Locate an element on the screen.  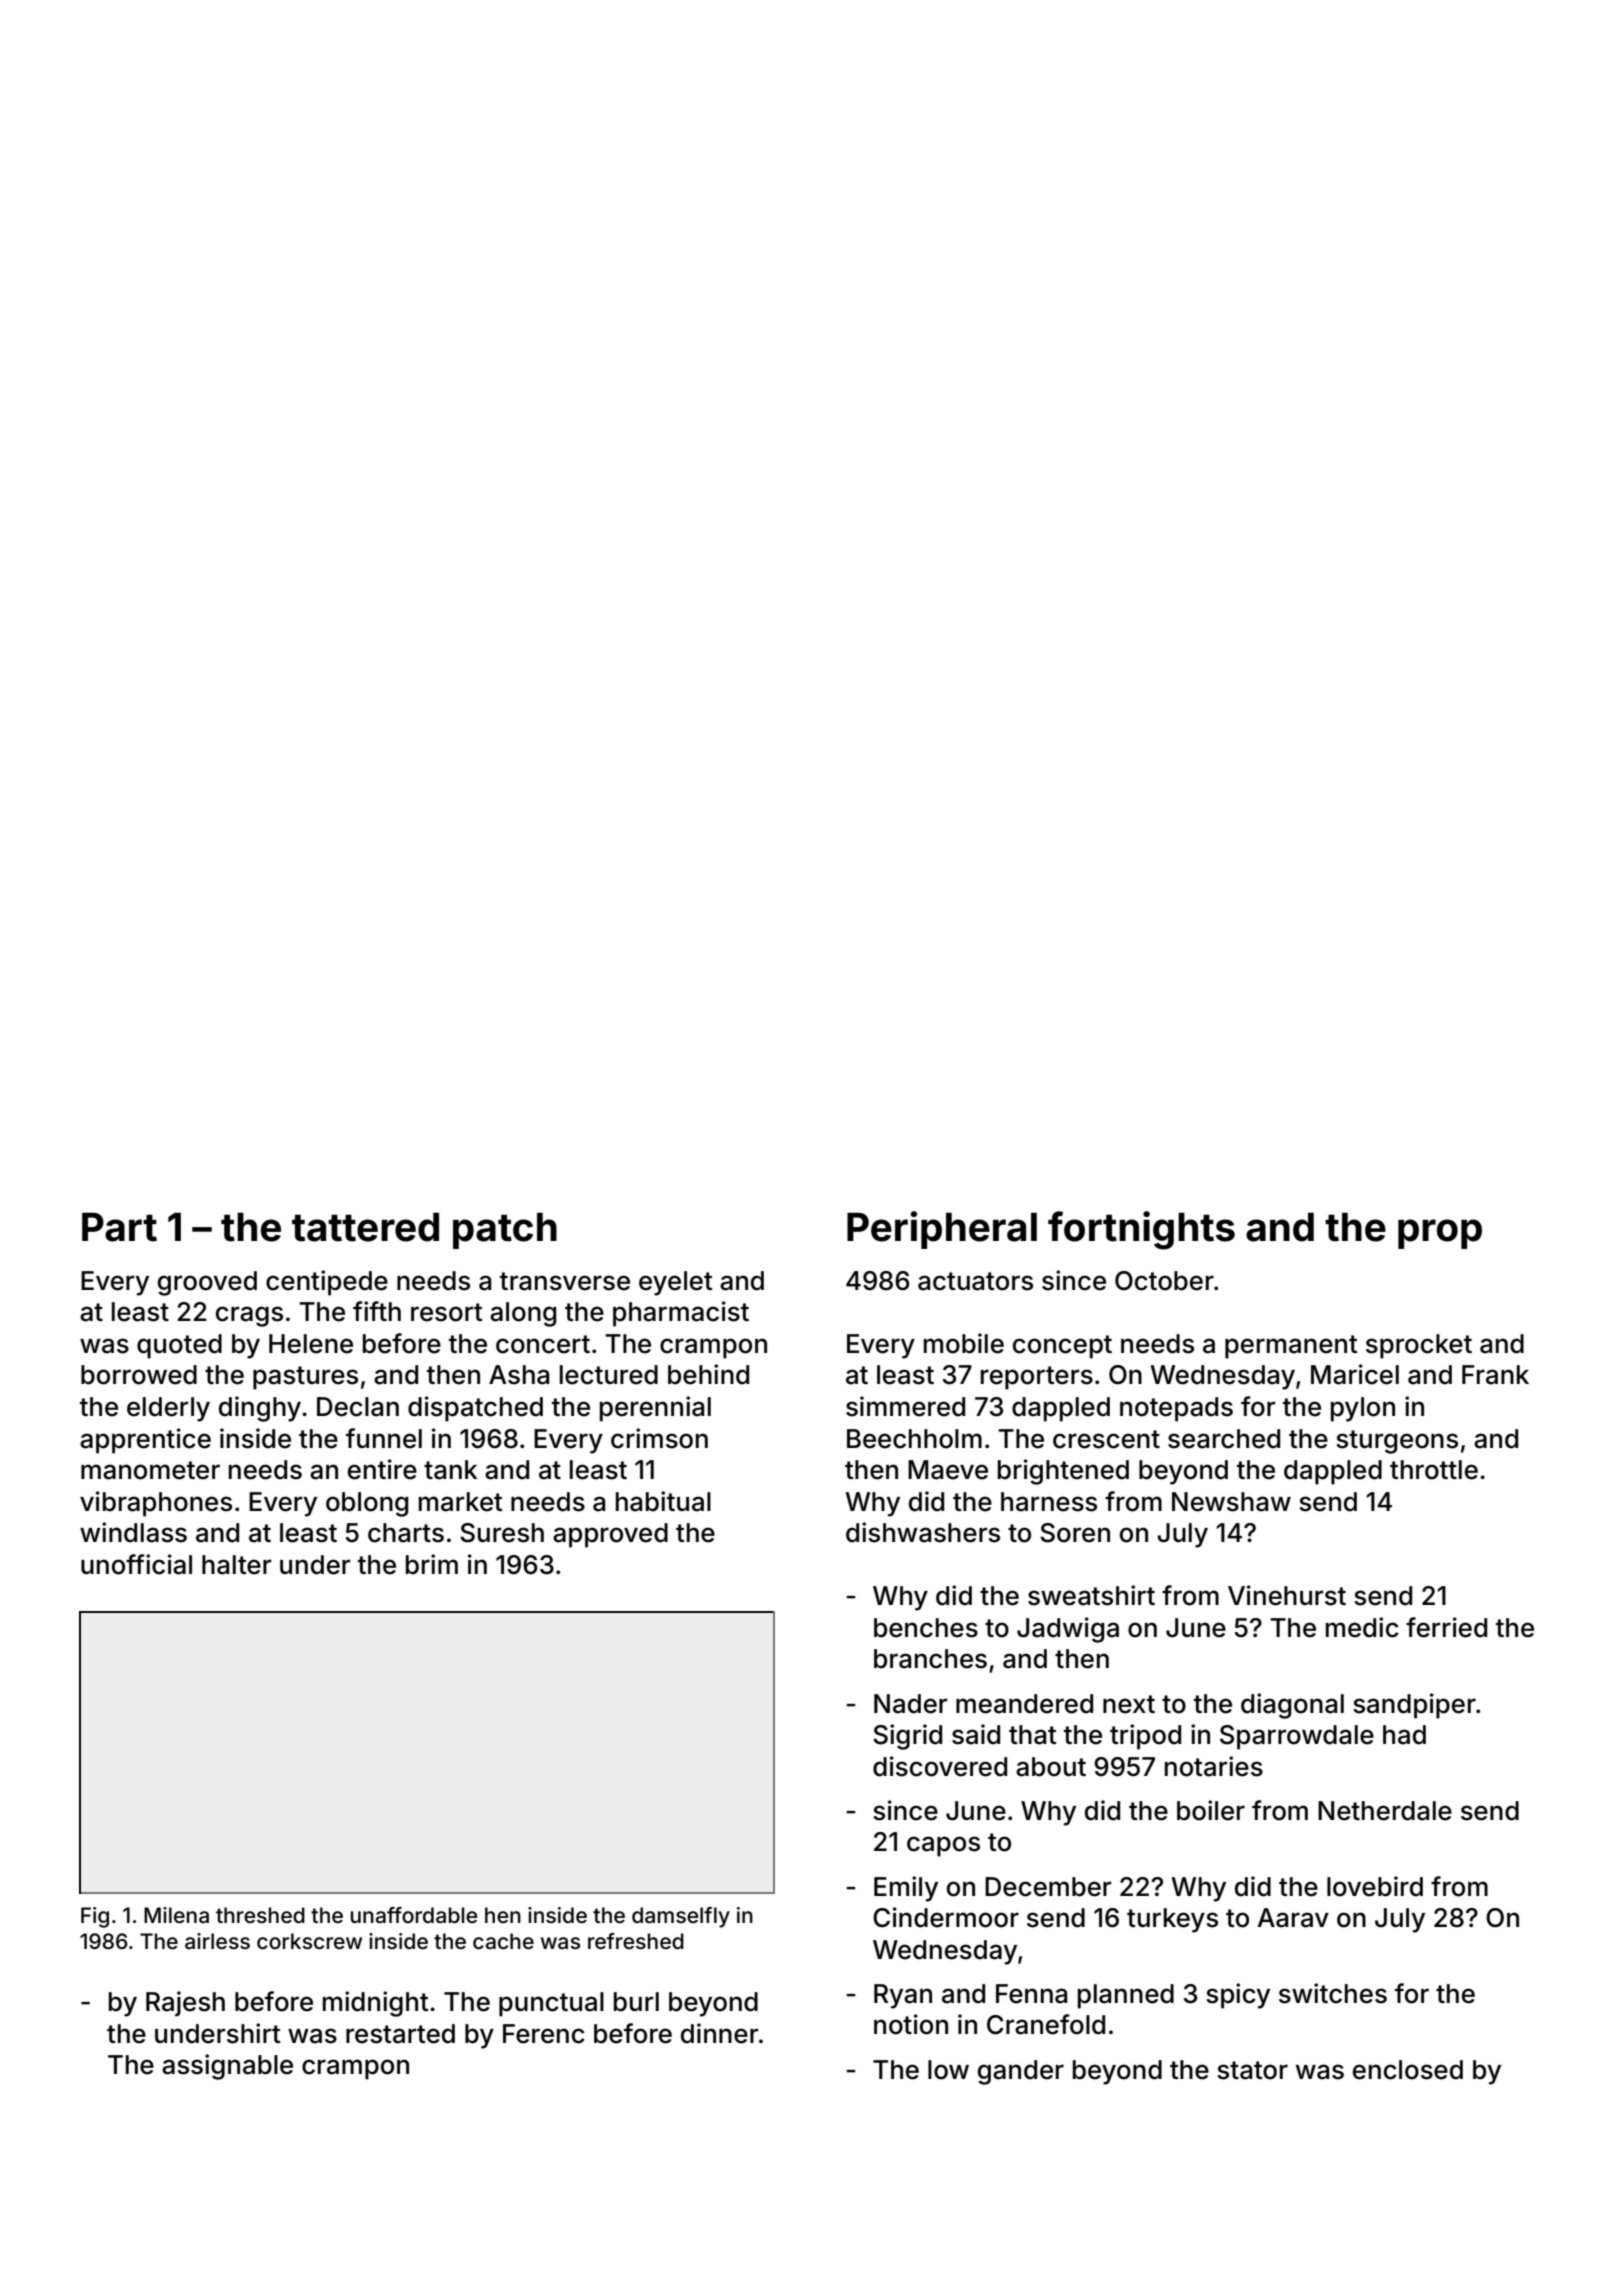
Part is located at coordinates (119, 1227).
